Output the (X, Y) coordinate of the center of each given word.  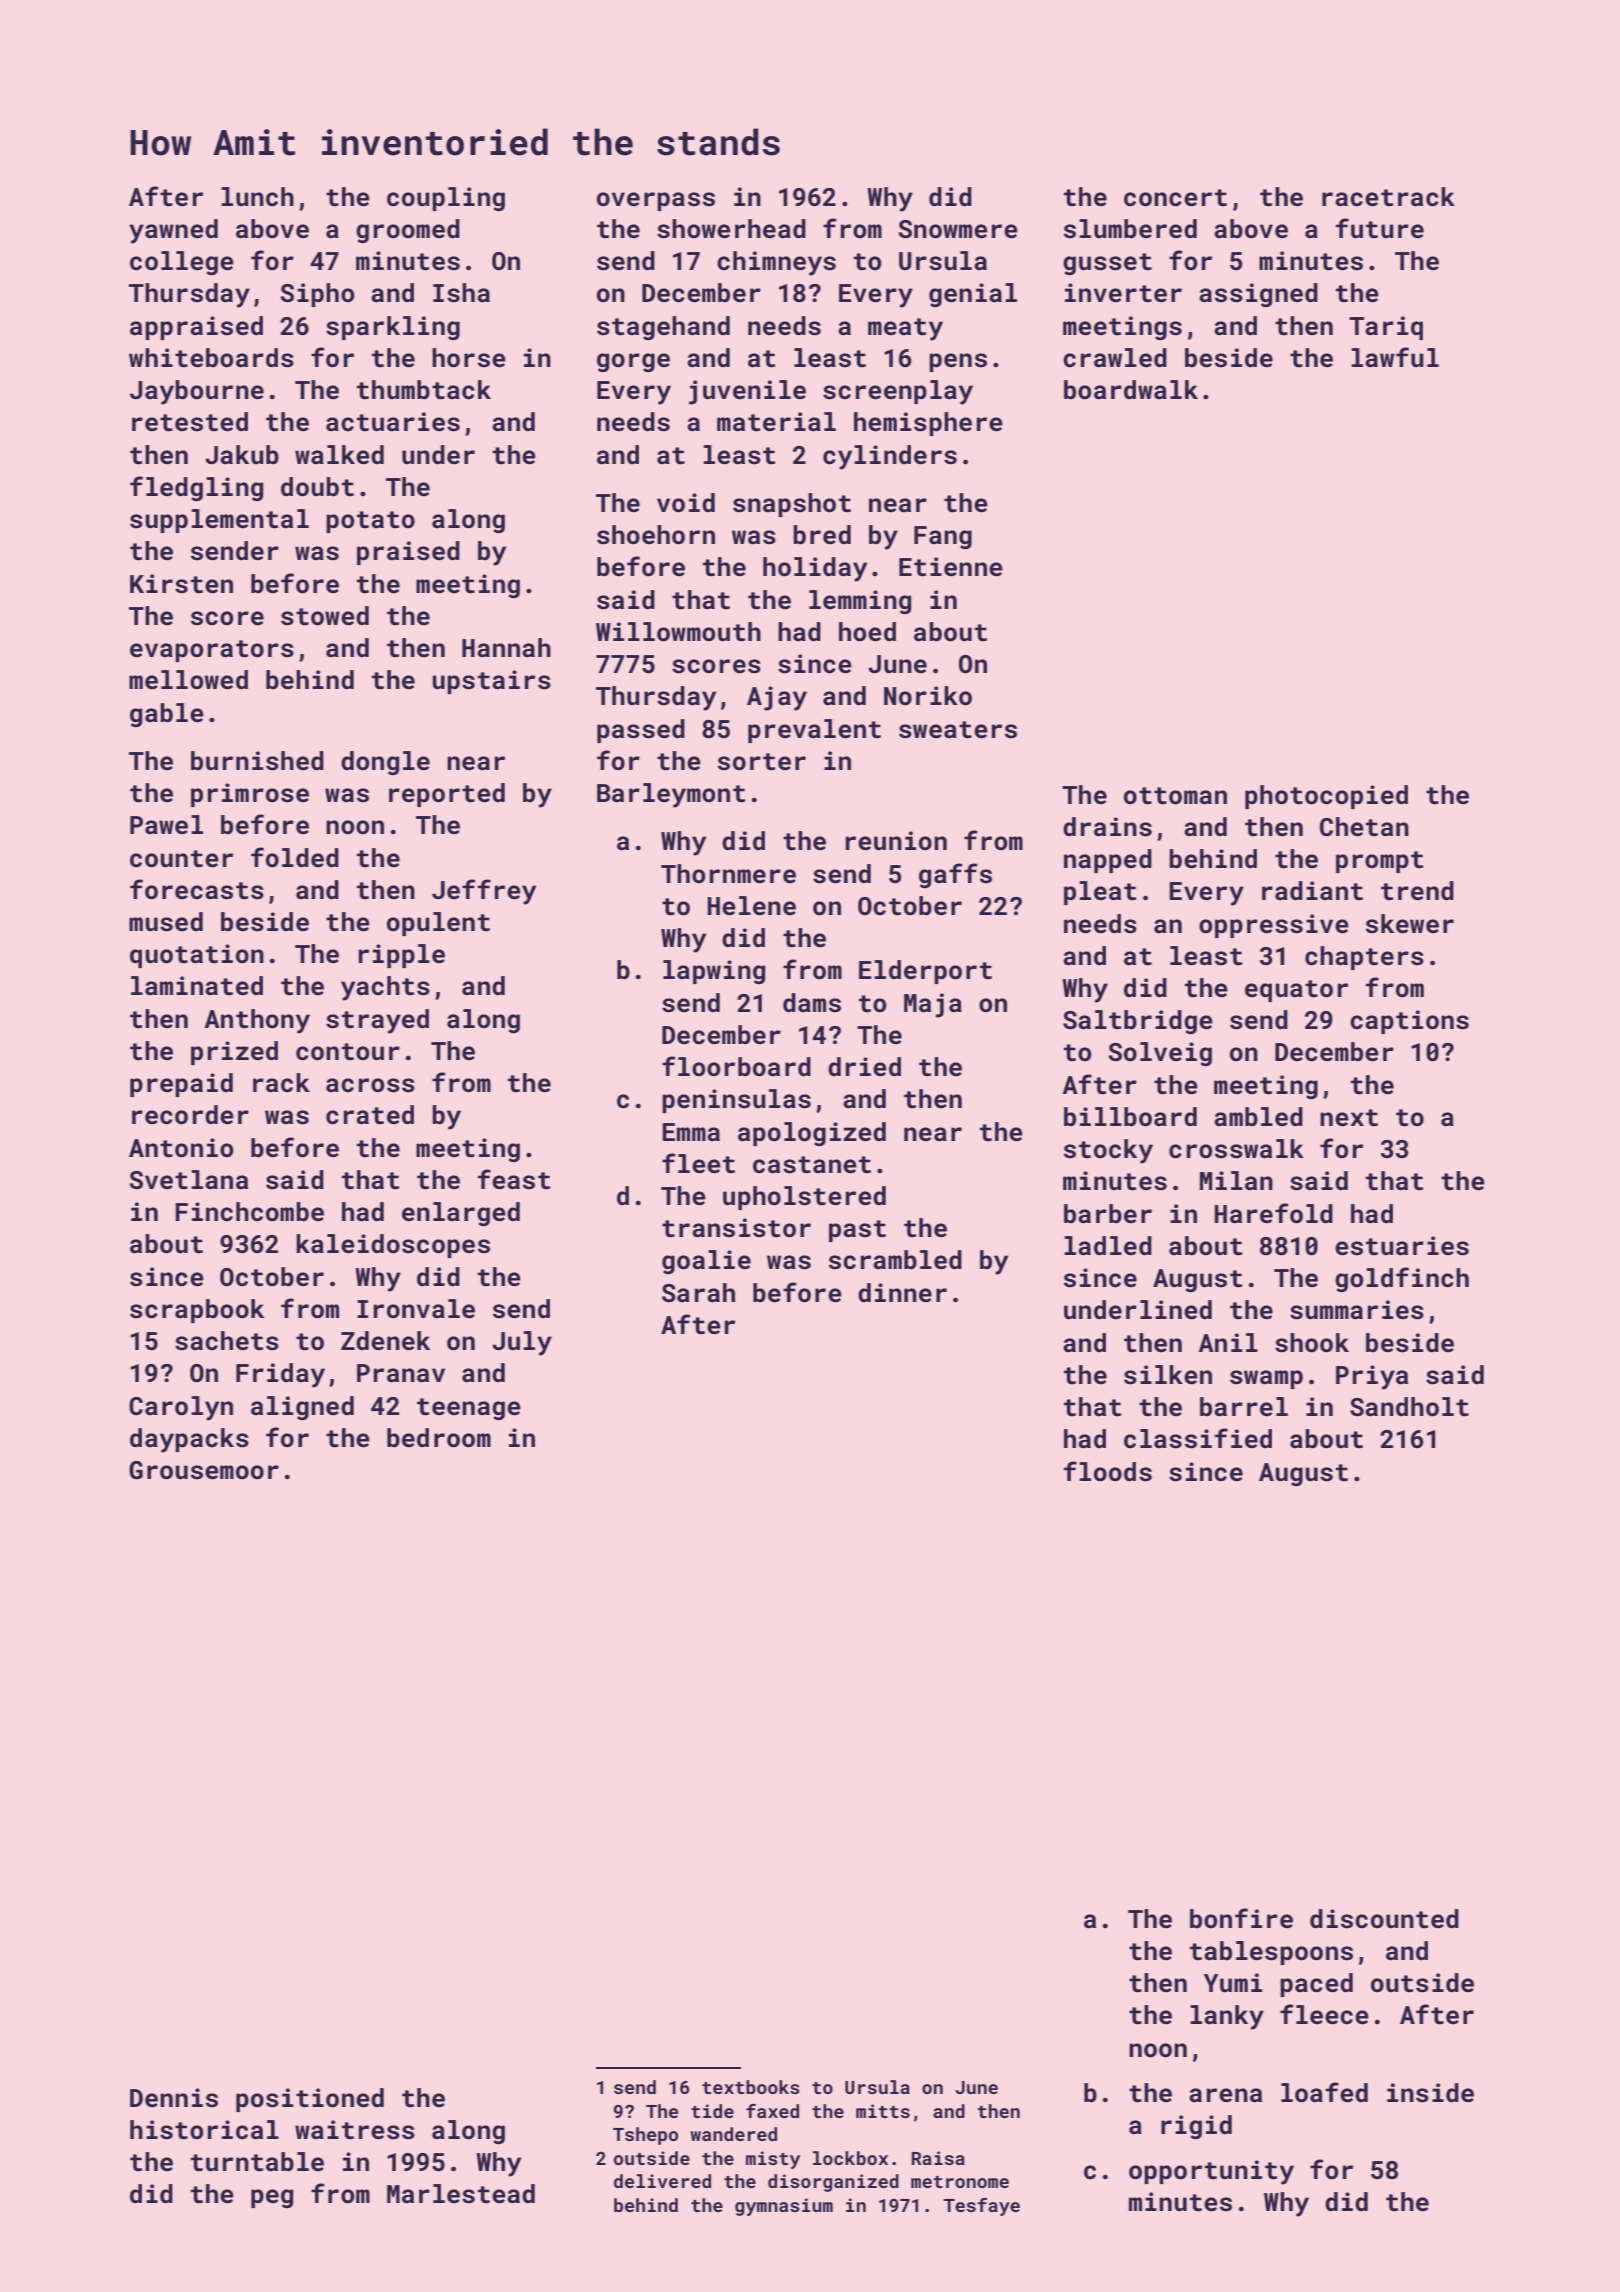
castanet (812, 1165)
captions (1409, 1022)
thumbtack (424, 390)
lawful (1395, 357)
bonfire (1241, 1918)
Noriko (928, 696)
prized (234, 1053)
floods (1108, 1471)
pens (958, 362)
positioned (310, 2100)
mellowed (188, 680)
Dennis (174, 2098)
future (1380, 228)
